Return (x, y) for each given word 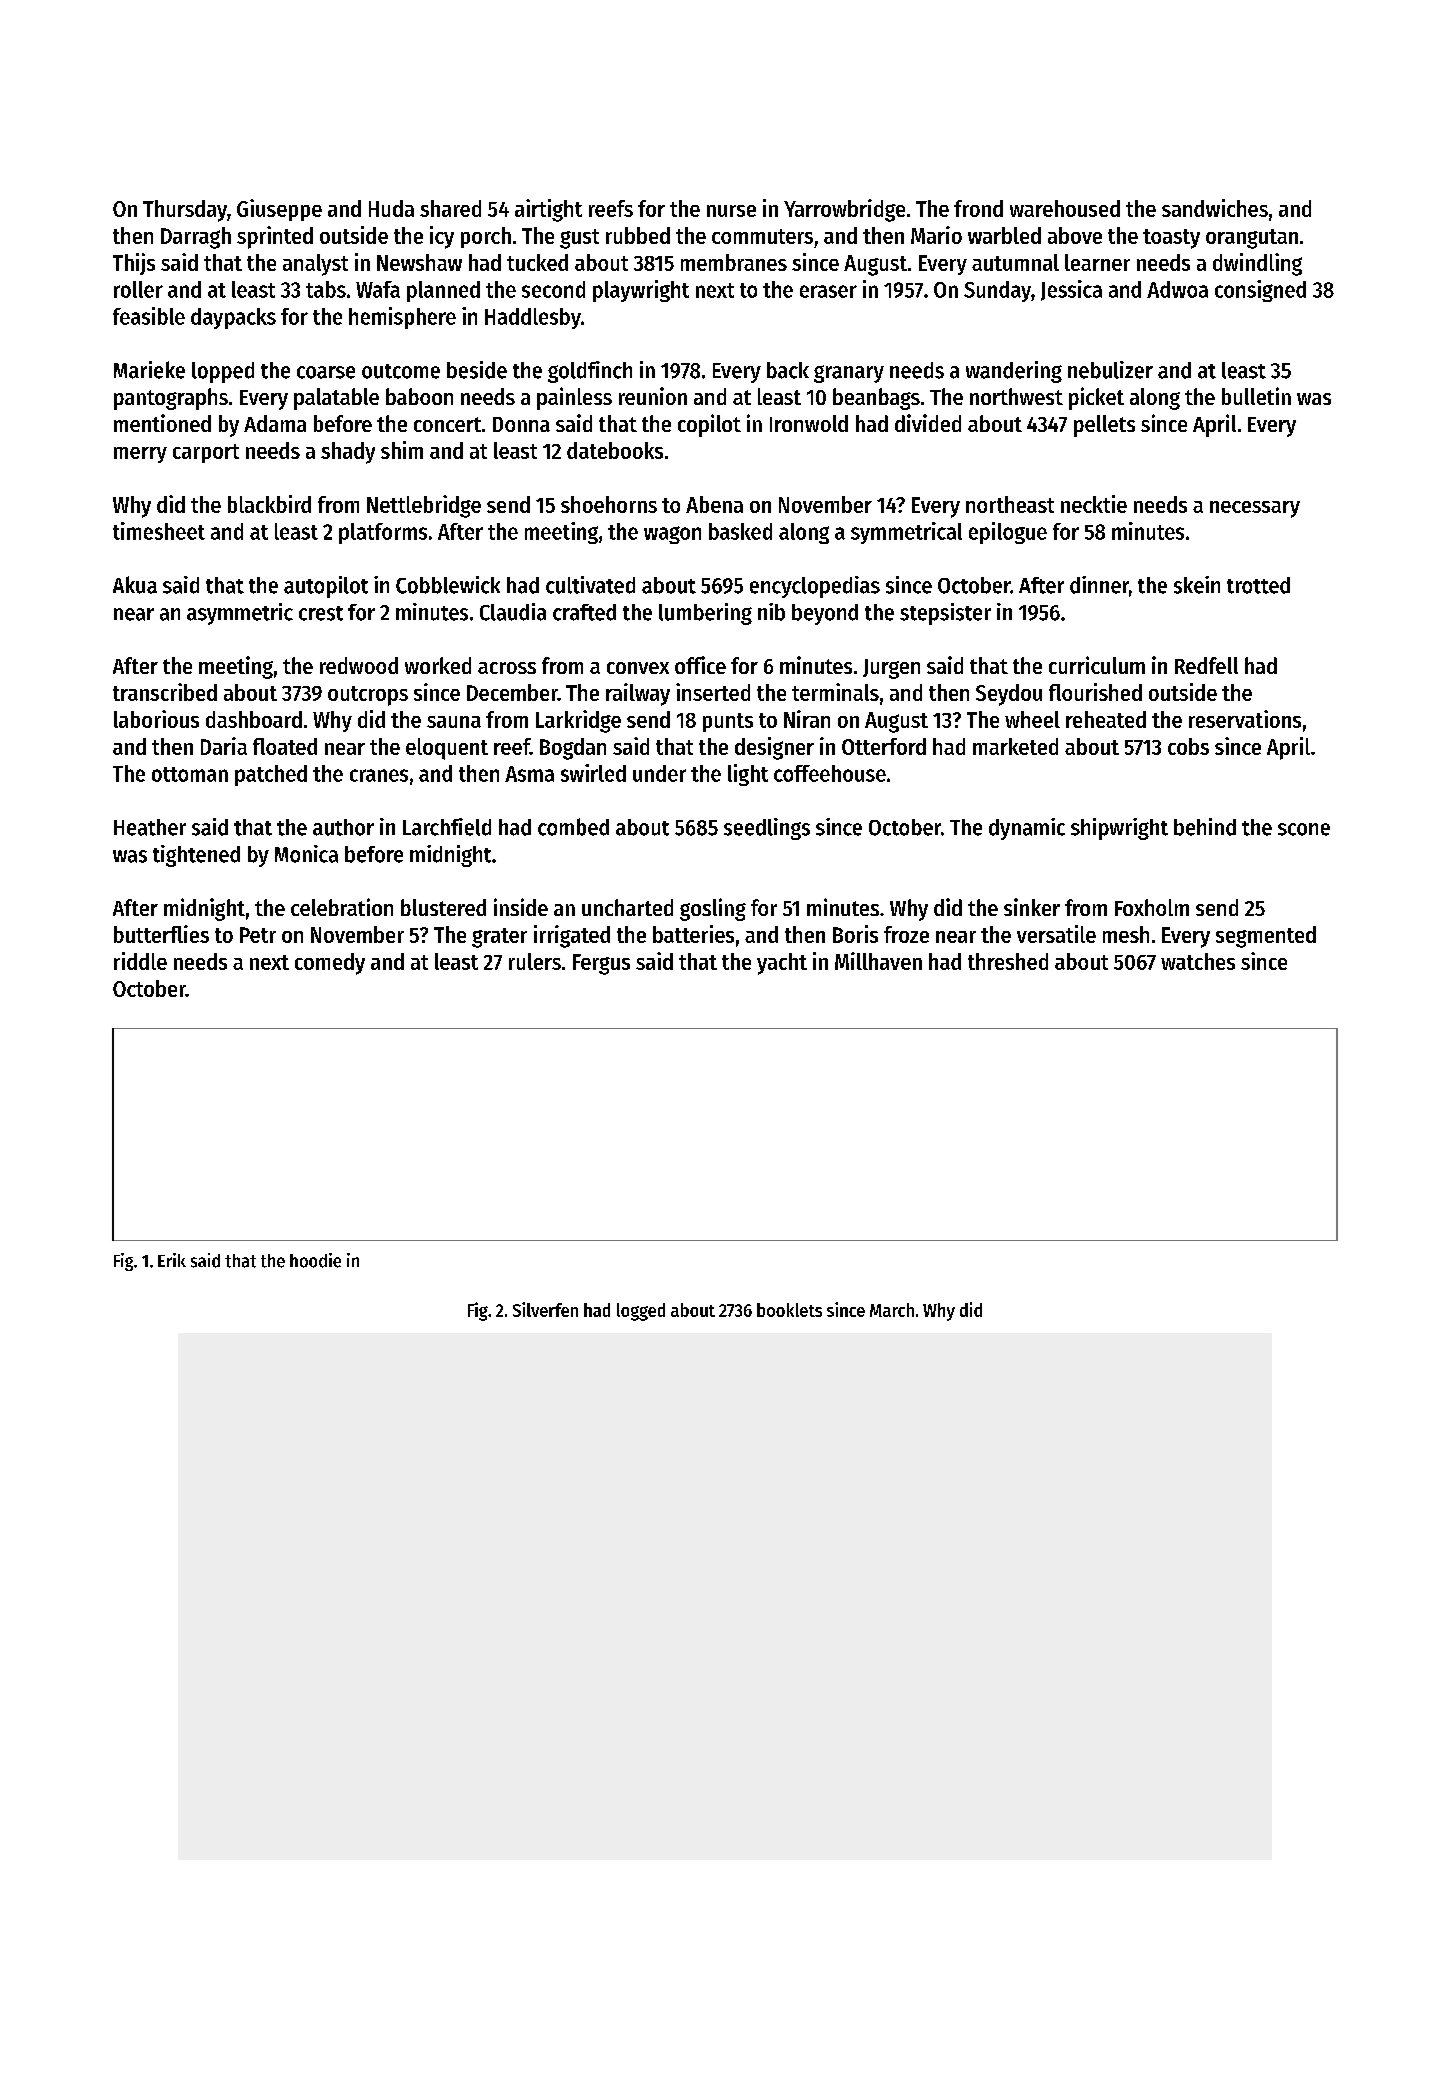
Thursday (185, 211)
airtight (548, 210)
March (892, 1310)
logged (641, 1312)
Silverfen (545, 1309)
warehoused (1065, 208)
